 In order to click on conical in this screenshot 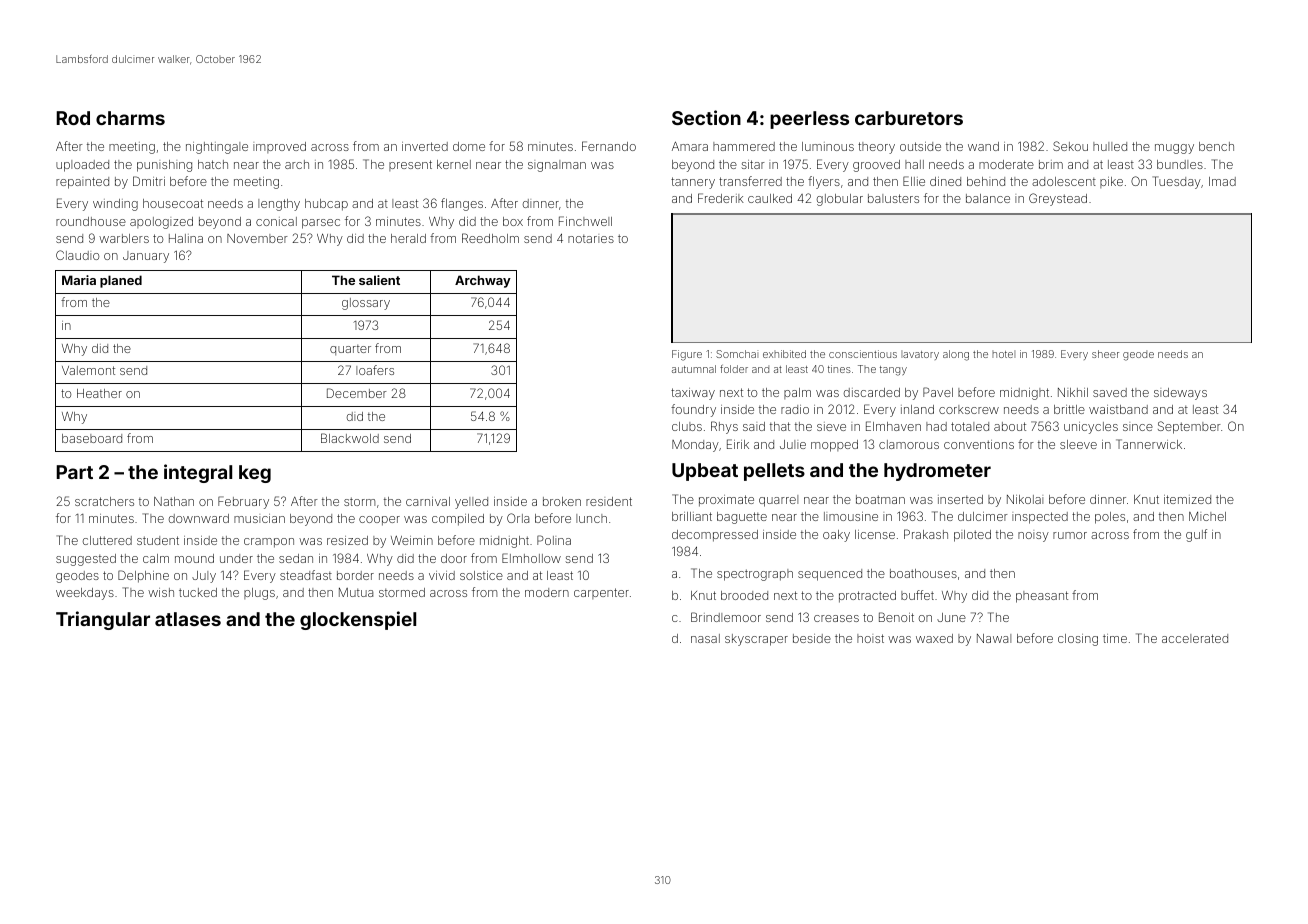, I will do `click(276, 221)`.
